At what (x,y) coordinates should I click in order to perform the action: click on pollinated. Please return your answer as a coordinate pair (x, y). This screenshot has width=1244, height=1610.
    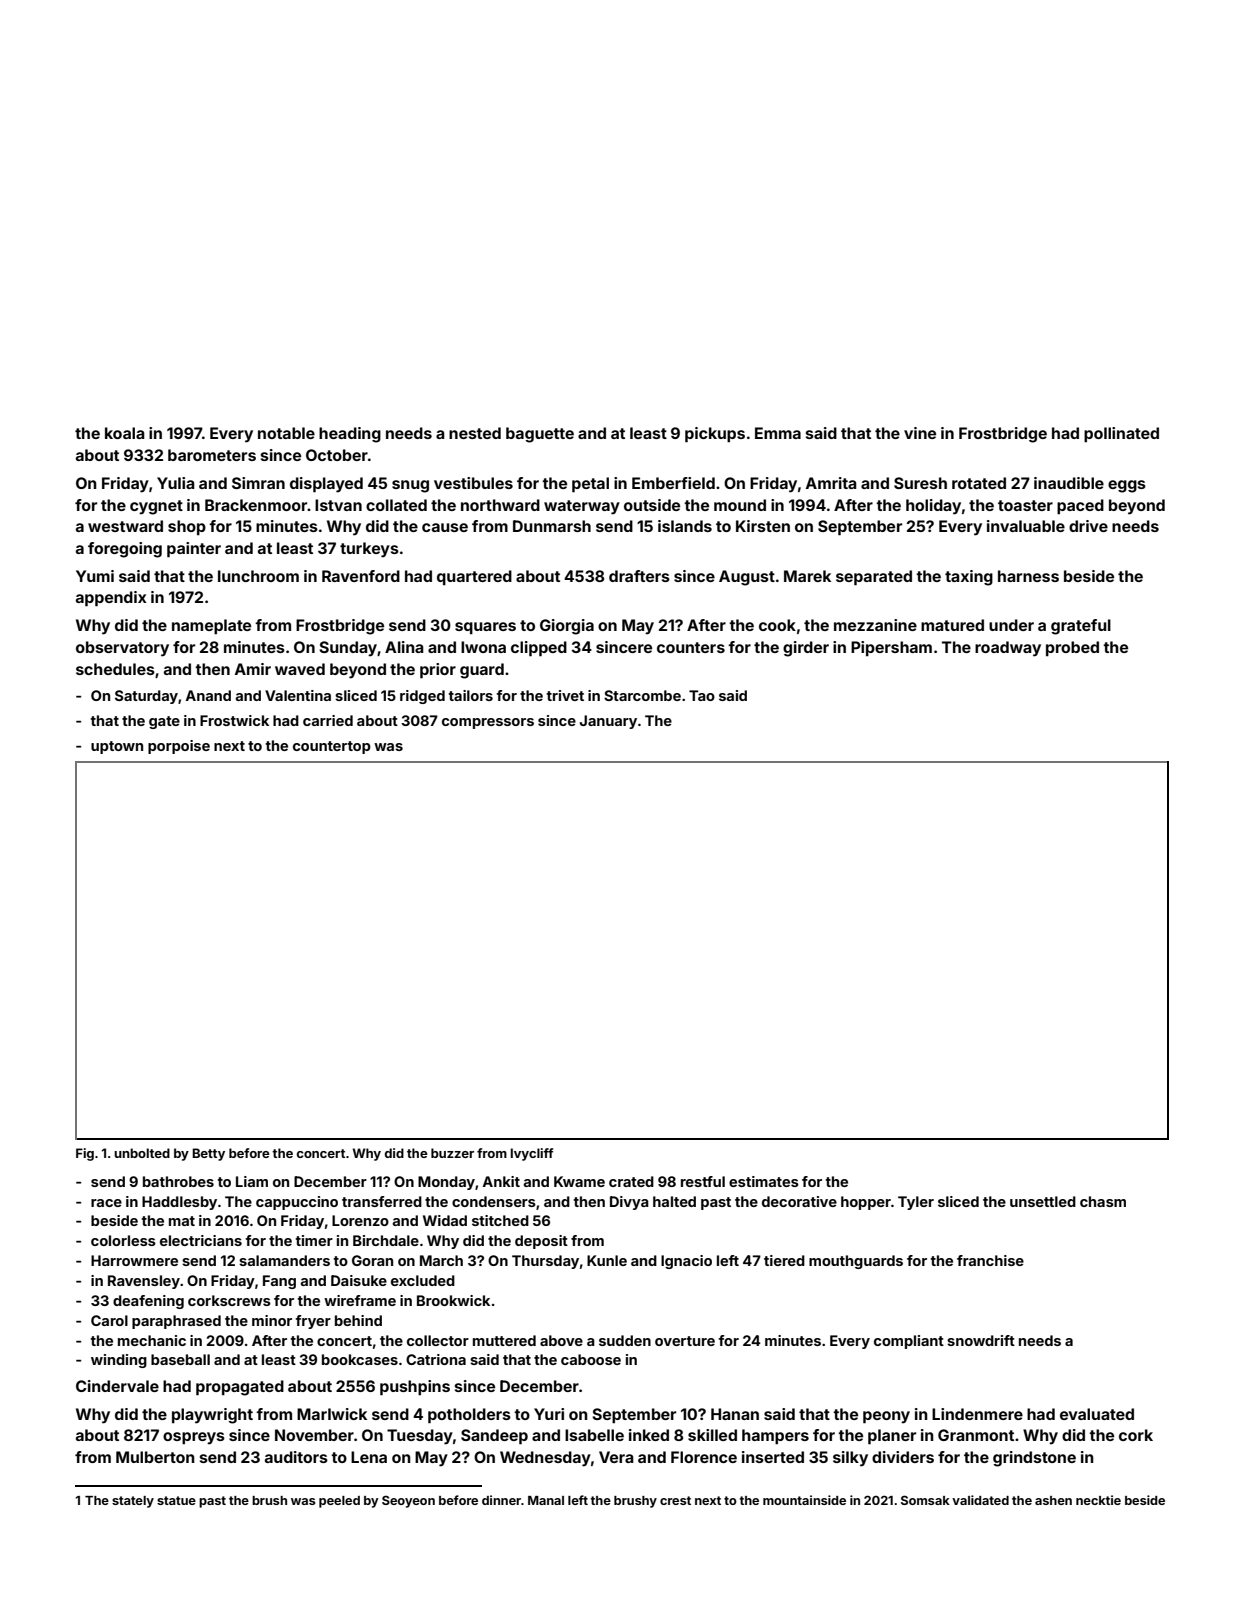
    Looking at the image, I should click on (1121, 434).
